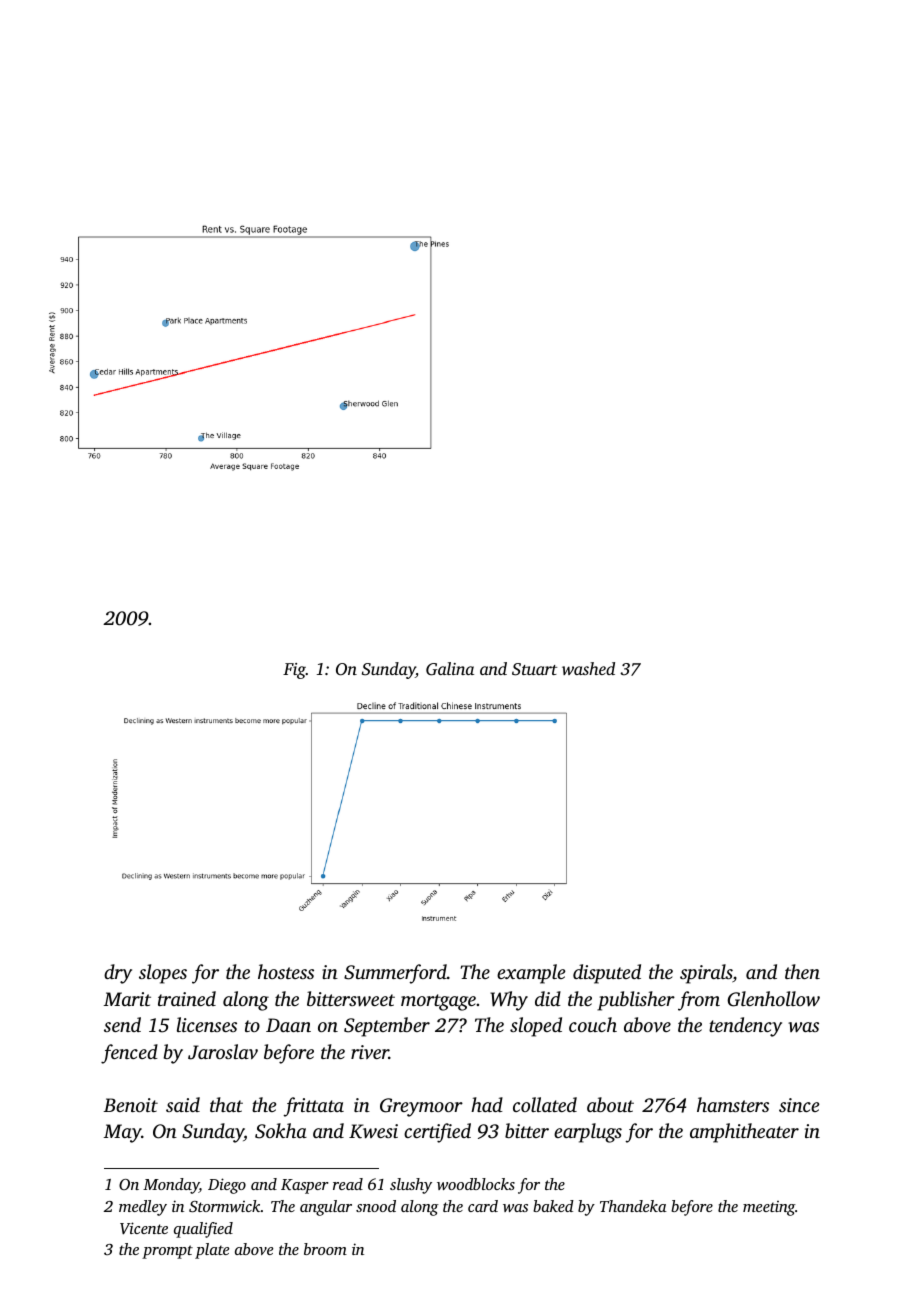 The width and height of the document is (924, 1314). What do you see at coordinates (227, 1186) in the document?
I see `Diego` at bounding box center [227, 1186].
